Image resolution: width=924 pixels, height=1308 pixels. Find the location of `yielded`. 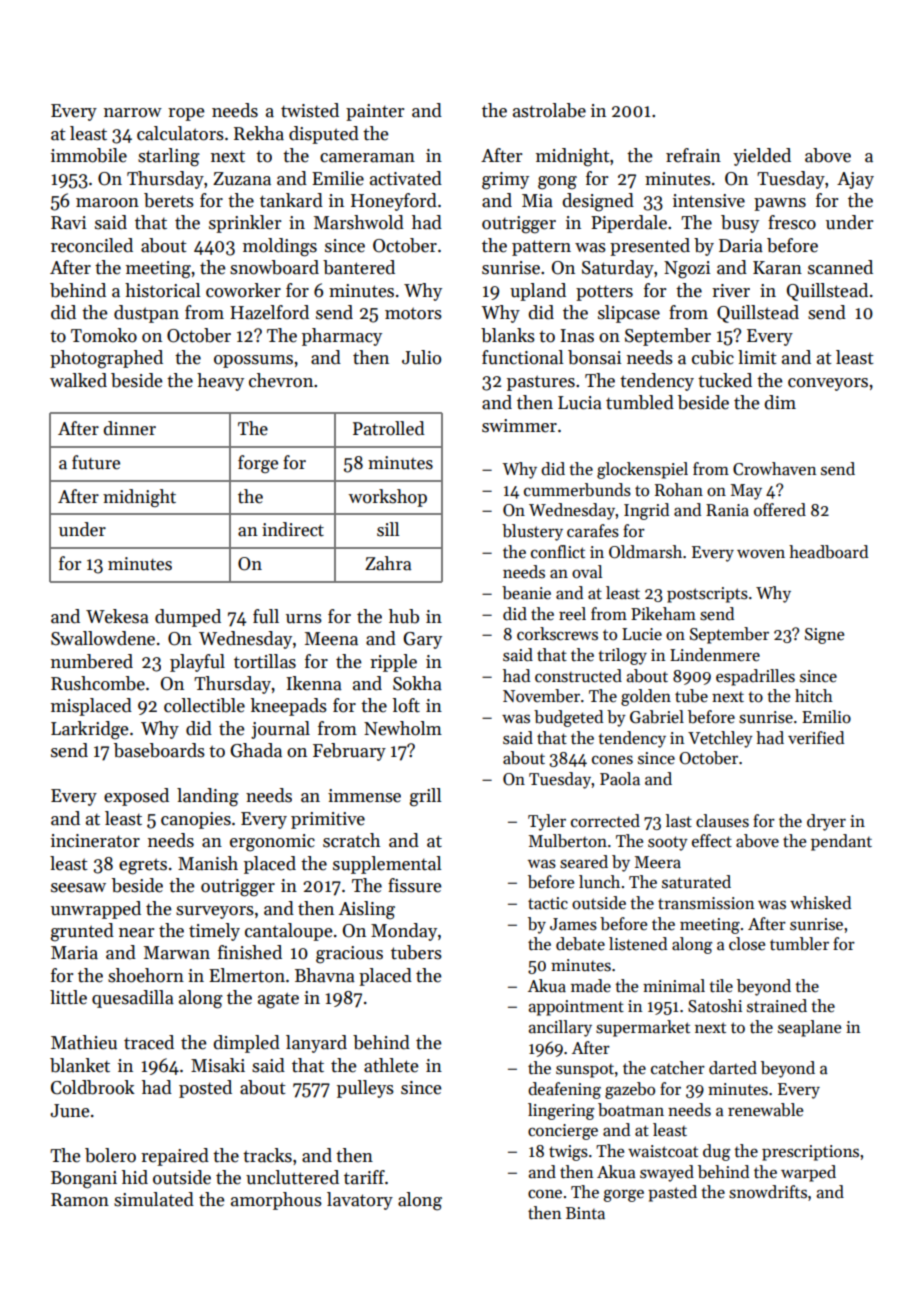

yielded is located at coordinates (762, 157).
